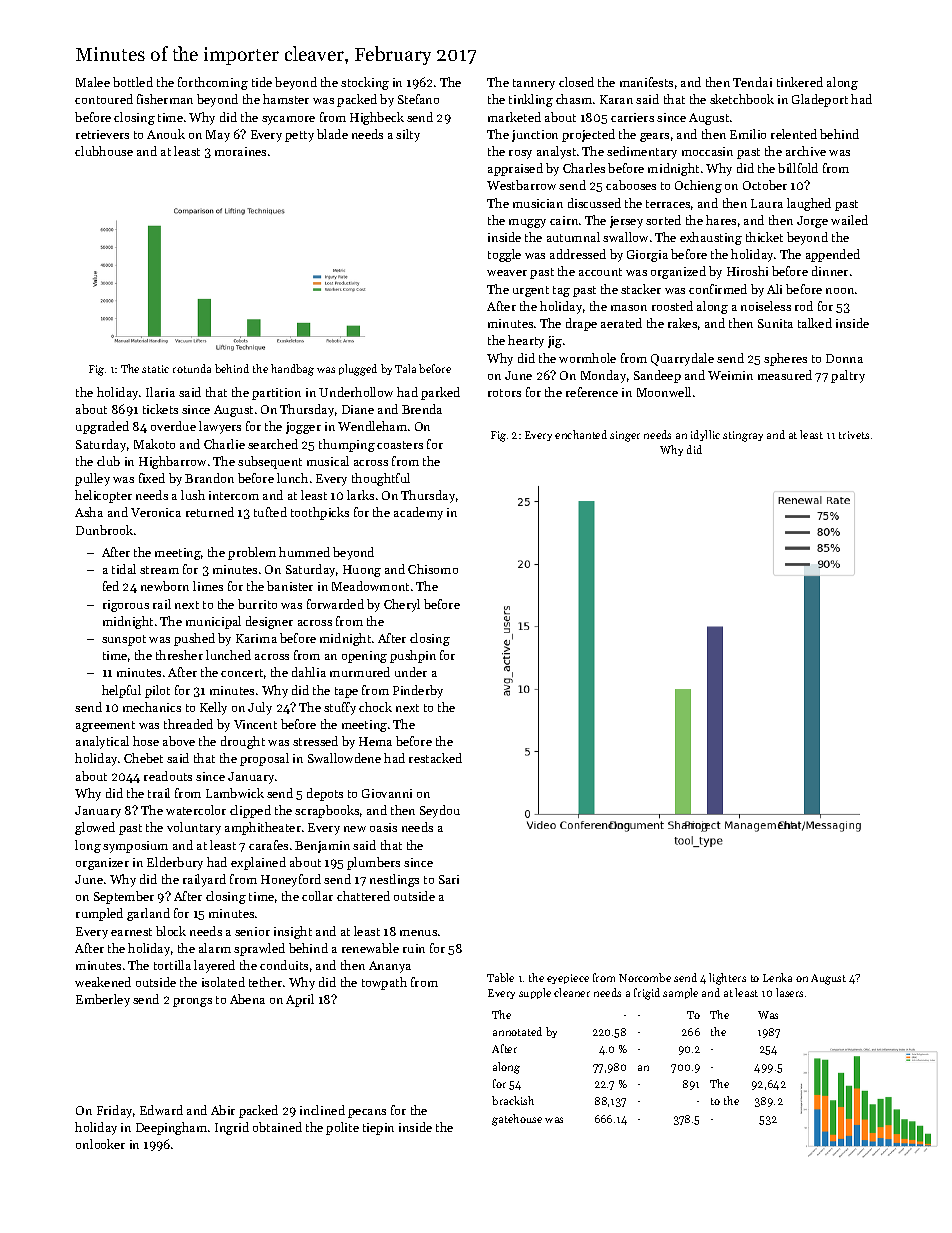  What do you see at coordinates (418, 513) in the image?
I see `academy` at bounding box center [418, 513].
